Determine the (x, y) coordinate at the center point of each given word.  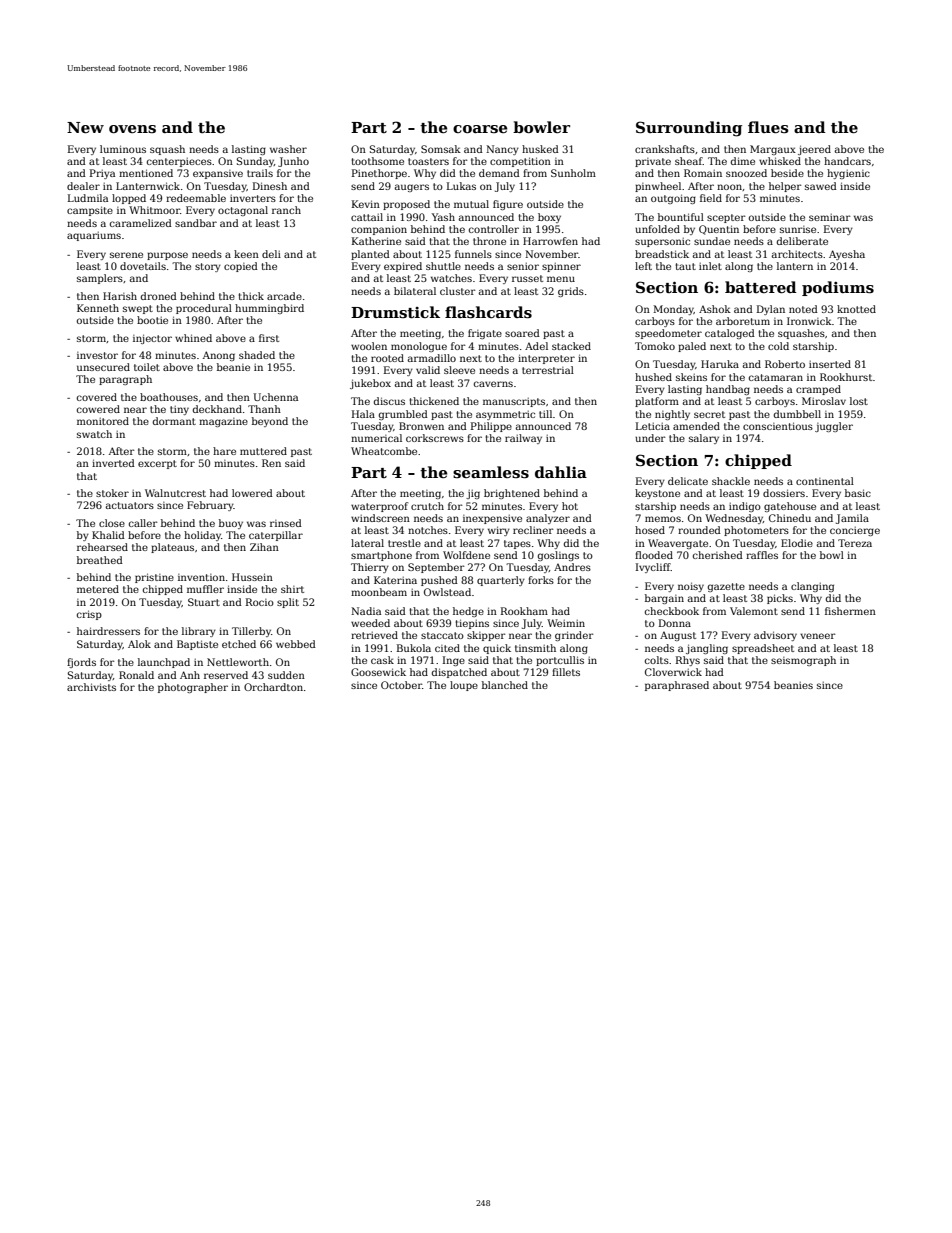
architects (797, 254)
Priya (102, 174)
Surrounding (689, 129)
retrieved (374, 635)
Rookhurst (846, 377)
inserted (830, 364)
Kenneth (98, 308)
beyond (270, 422)
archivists (91, 687)
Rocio (260, 602)
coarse (480, 129)
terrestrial (548, 370)
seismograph (803, 661)
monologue (419, 347)
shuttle (443, 266)
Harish (120, 296)
